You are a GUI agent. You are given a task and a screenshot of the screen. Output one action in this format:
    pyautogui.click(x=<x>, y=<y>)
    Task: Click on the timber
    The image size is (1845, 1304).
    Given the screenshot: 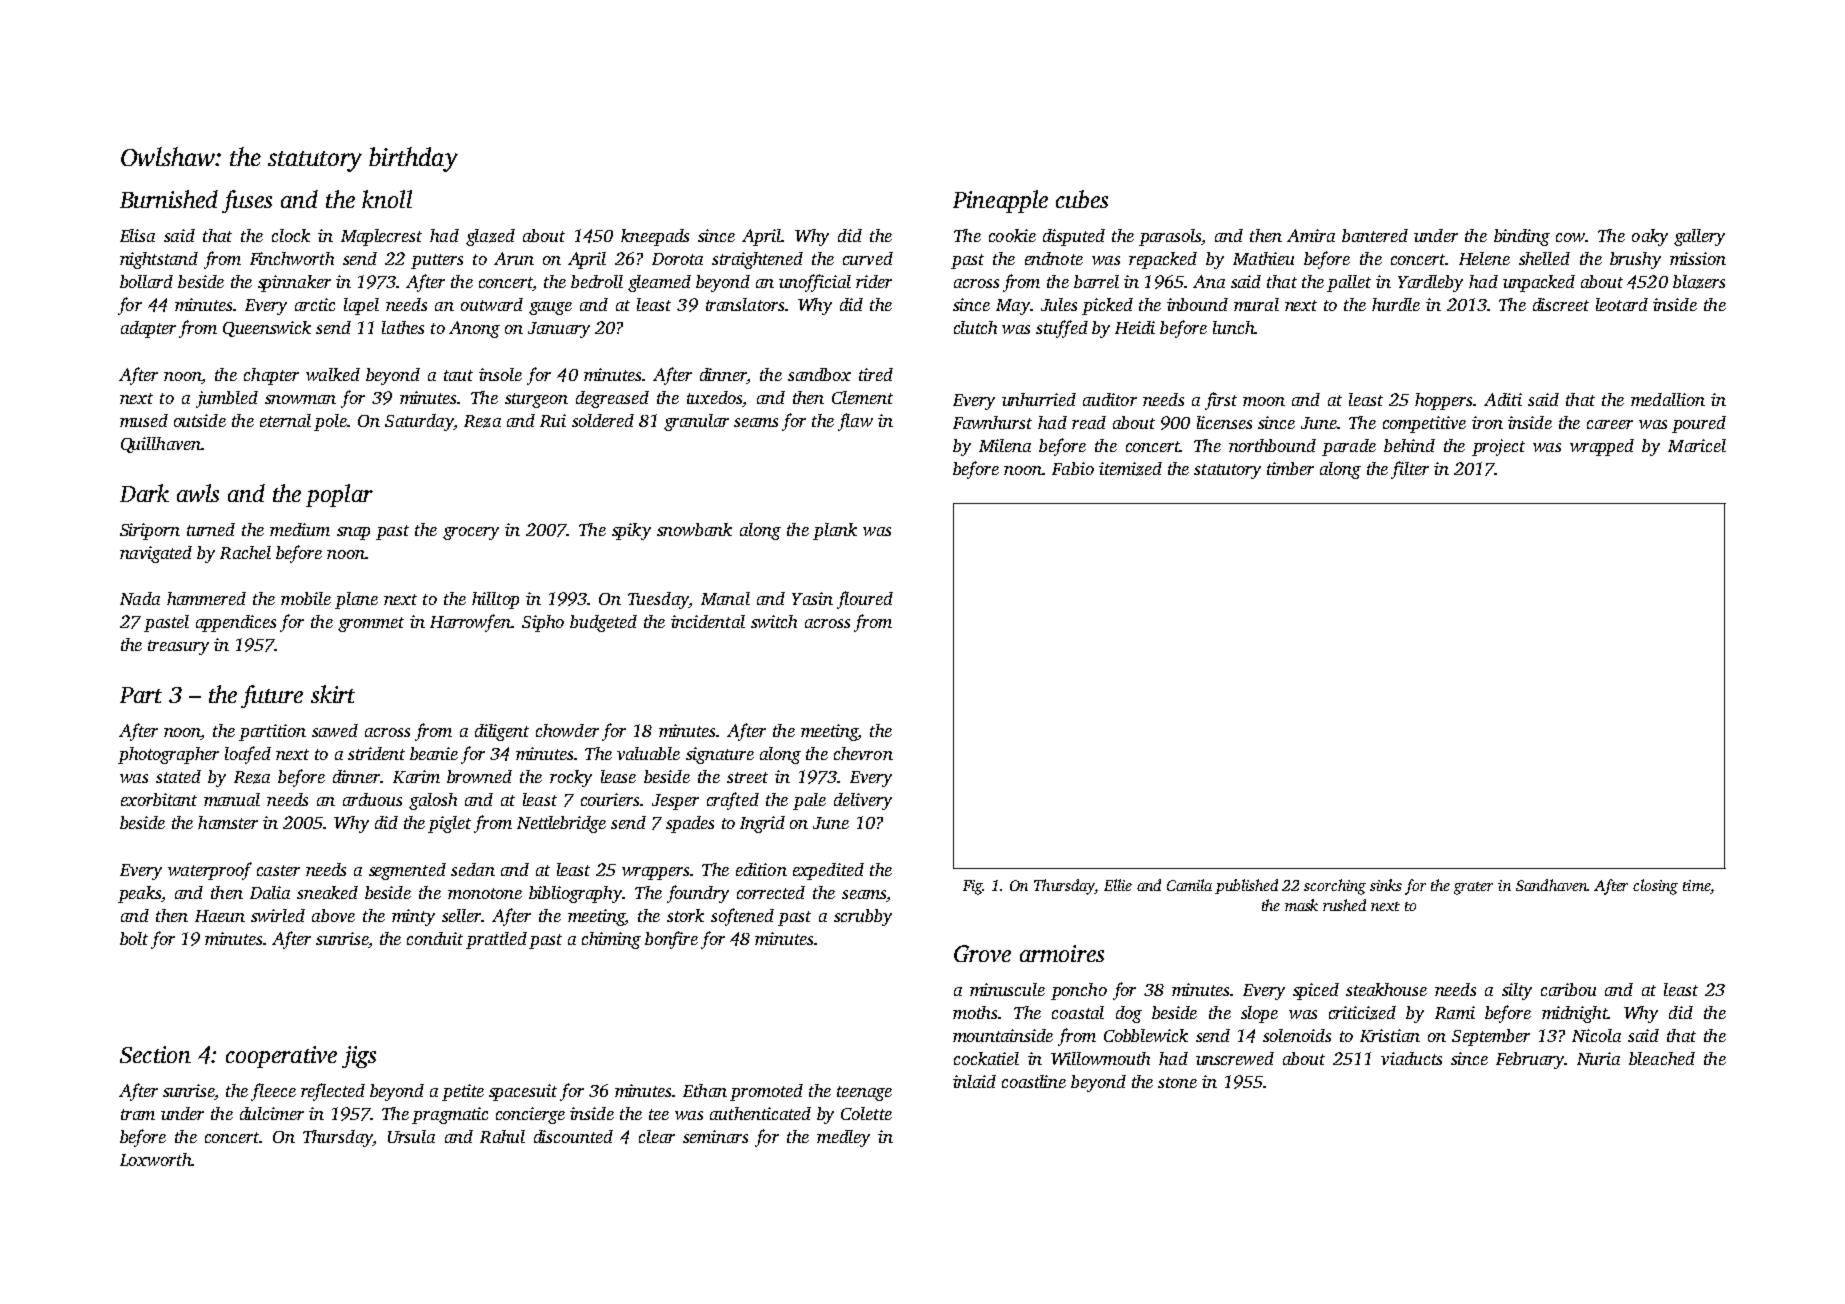 What is the action you would take?
    pyautogui.click(x=1290, y=468)
